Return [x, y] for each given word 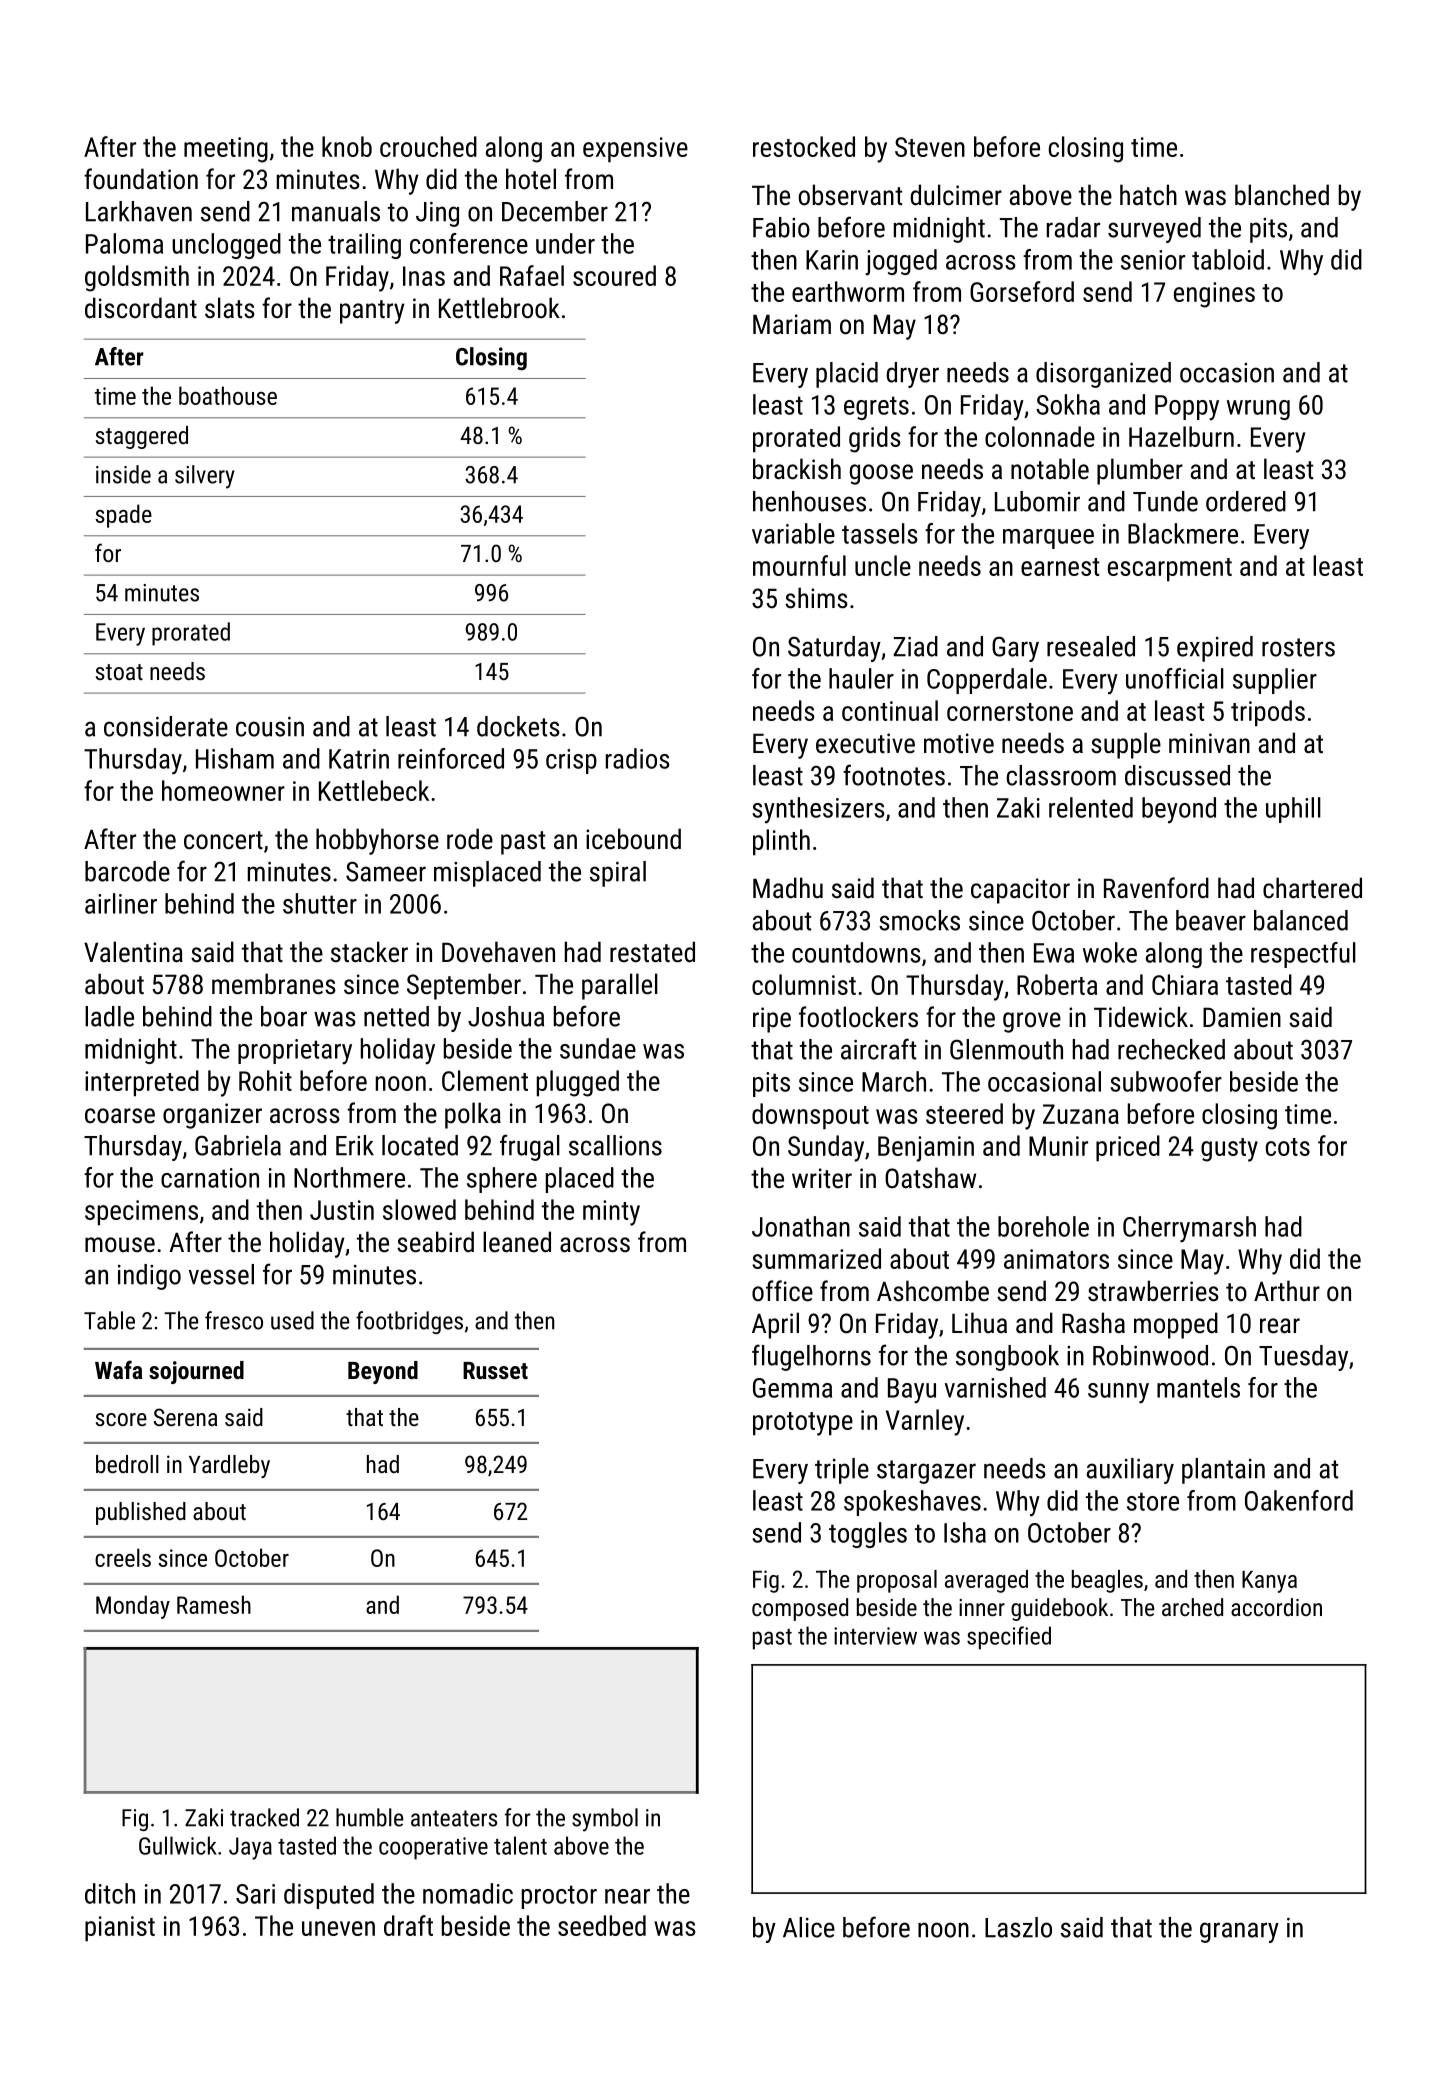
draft [408, 1925]
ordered [1246, 501]
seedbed [602, 1925]
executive [865, 743]
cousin [270, 727]
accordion [1276, 1607]
